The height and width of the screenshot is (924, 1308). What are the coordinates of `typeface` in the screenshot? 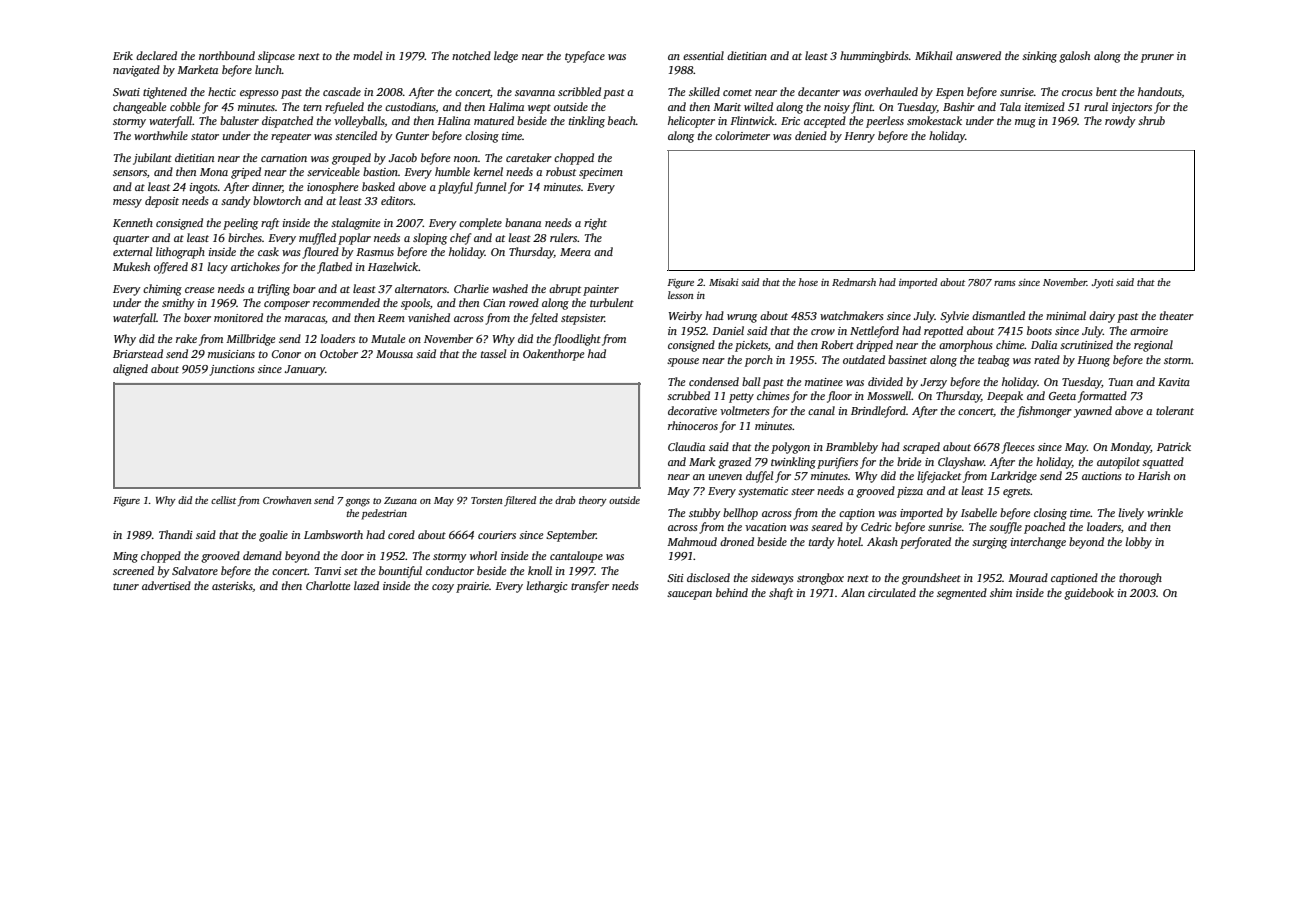 It's located at (585, 57).
